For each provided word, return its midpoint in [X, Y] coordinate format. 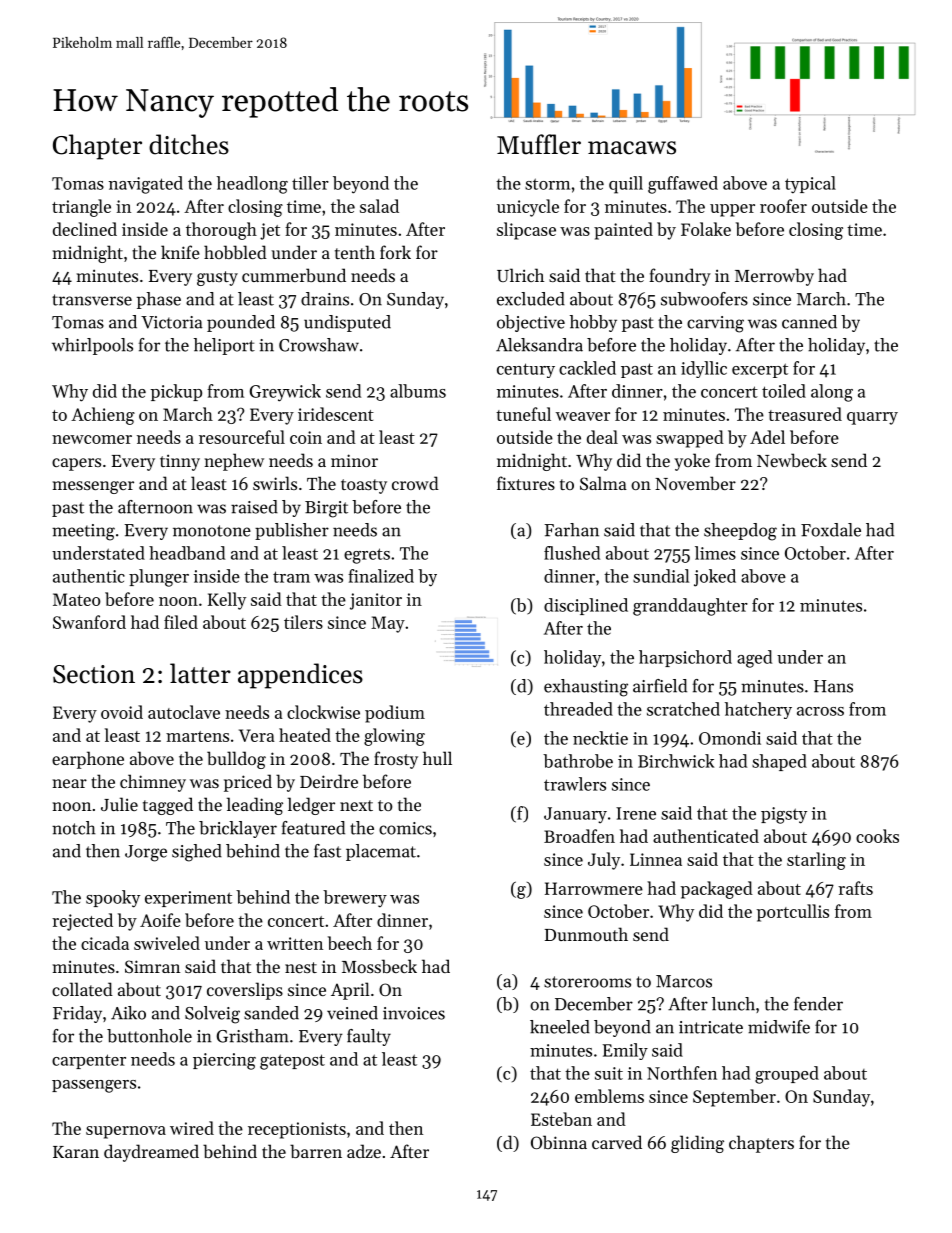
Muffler [539, 144]
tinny [180, 462]
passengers [94, 1086]
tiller [310, 183]
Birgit [326, 509]
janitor [376, 601]
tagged [168, 806]
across [820, 711]
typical [810, 185]
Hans [833, 686]
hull [437, 758]
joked [715, 578]
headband [187, 553]
